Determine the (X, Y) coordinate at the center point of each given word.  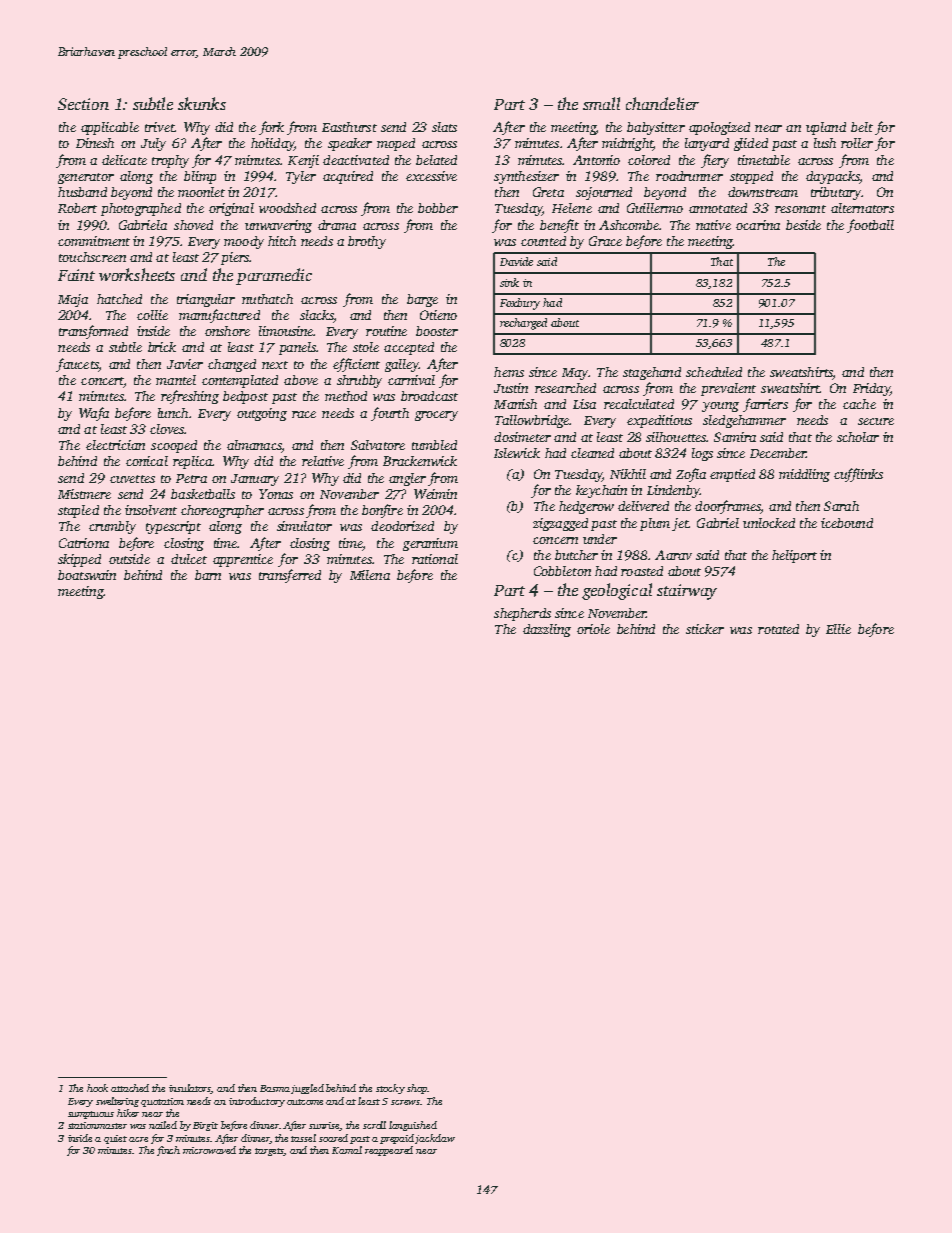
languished (413, 1126)
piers (235, 258)
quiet (115, 1139)
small (601, 103)
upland (826, 128)
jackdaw (435, 1139)
